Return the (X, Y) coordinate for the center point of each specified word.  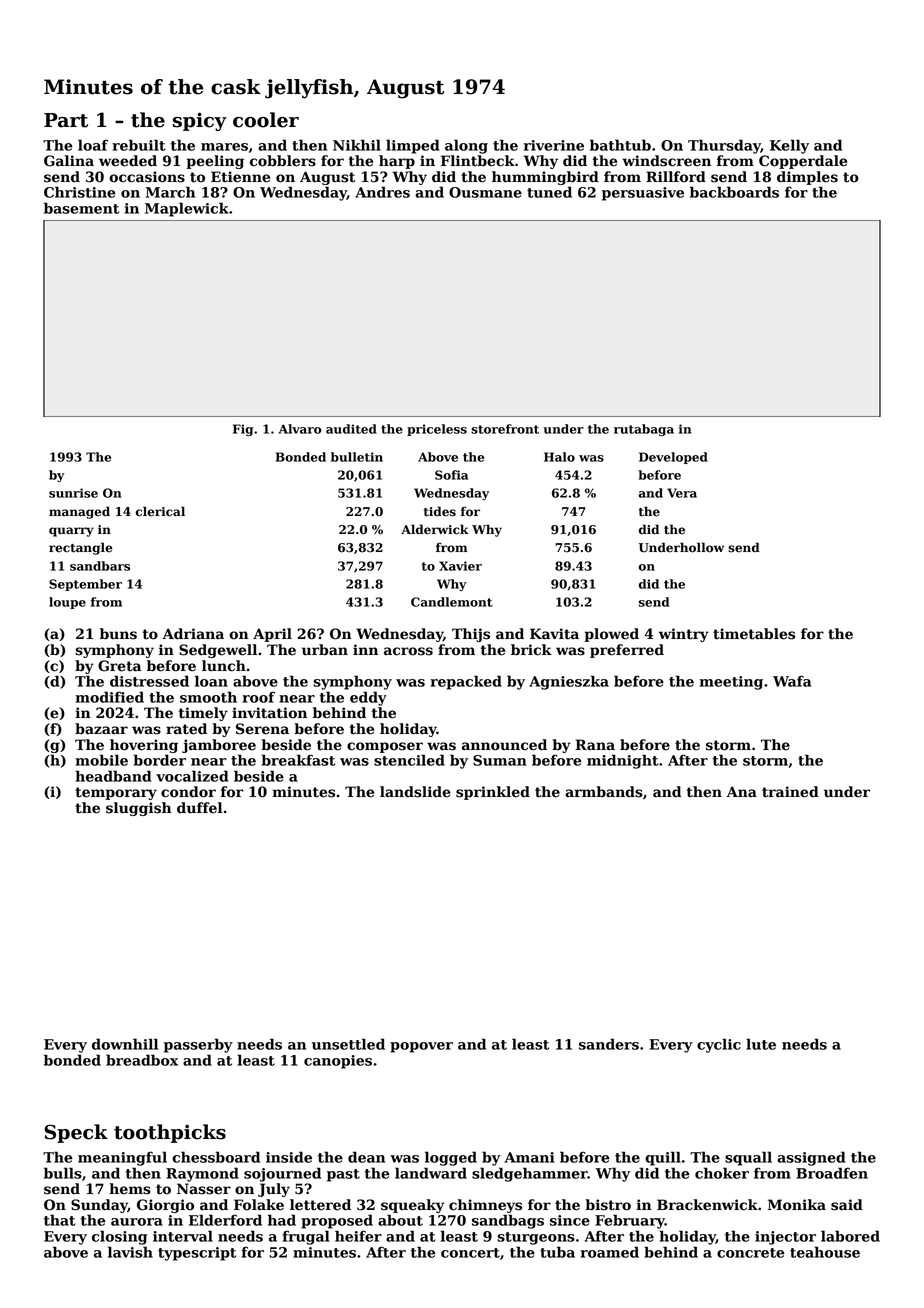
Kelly (789, 146)
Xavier (460, 566)
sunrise (73, 493)
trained (790, 792)
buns (118, 634)
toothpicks (170, 1133)
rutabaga (644, 430)
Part (66, 120)
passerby (198, 1045)
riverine (554, 145)
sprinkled (493, 793)
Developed (673, 458)
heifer (358, 1236)
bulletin (357, 457)
